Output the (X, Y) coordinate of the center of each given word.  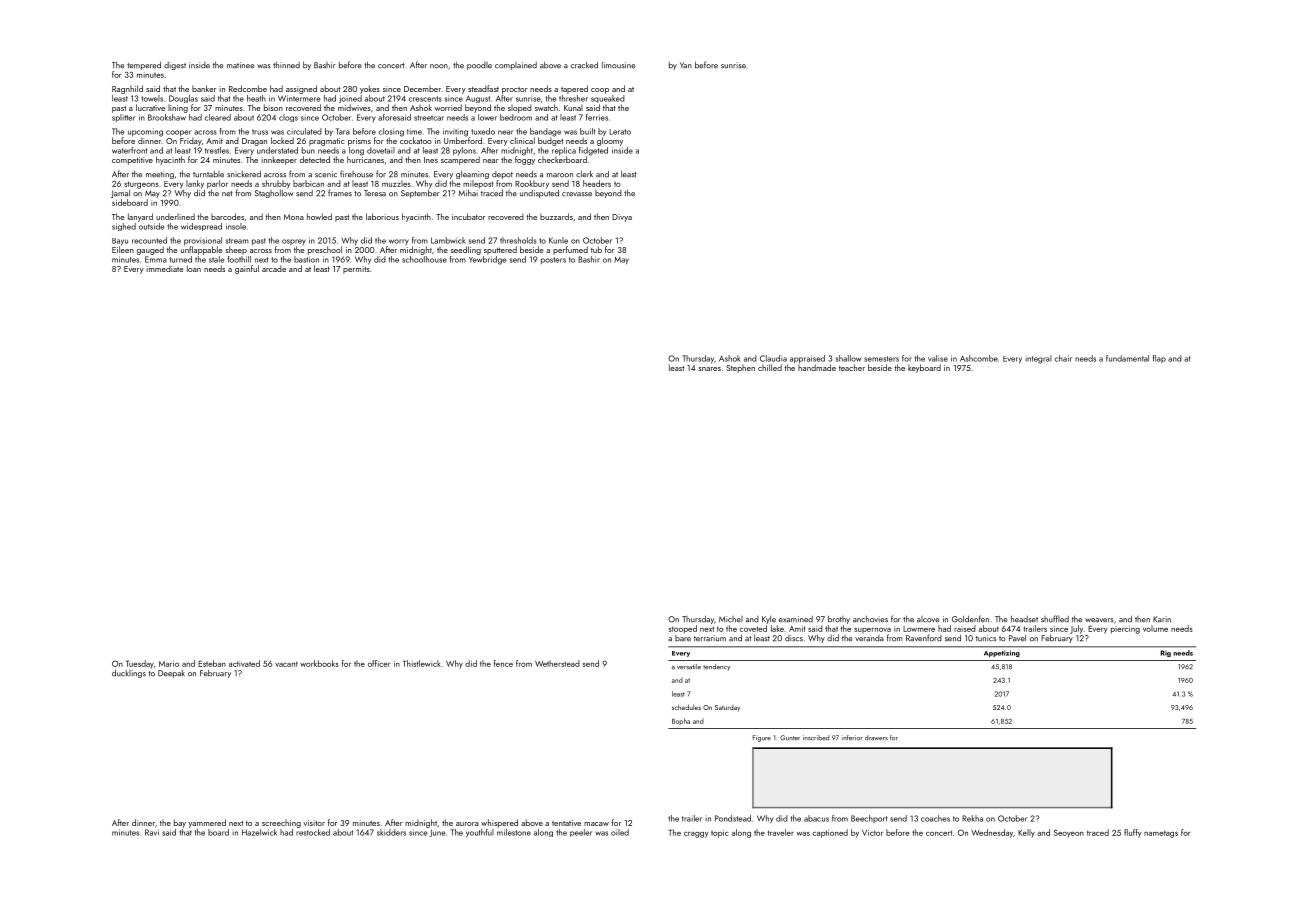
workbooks (319, 663)
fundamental (1127, 358)
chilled (770, 367)
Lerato (620, 132)
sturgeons (141, 185)
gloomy (610, 141)
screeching (281, 824)
